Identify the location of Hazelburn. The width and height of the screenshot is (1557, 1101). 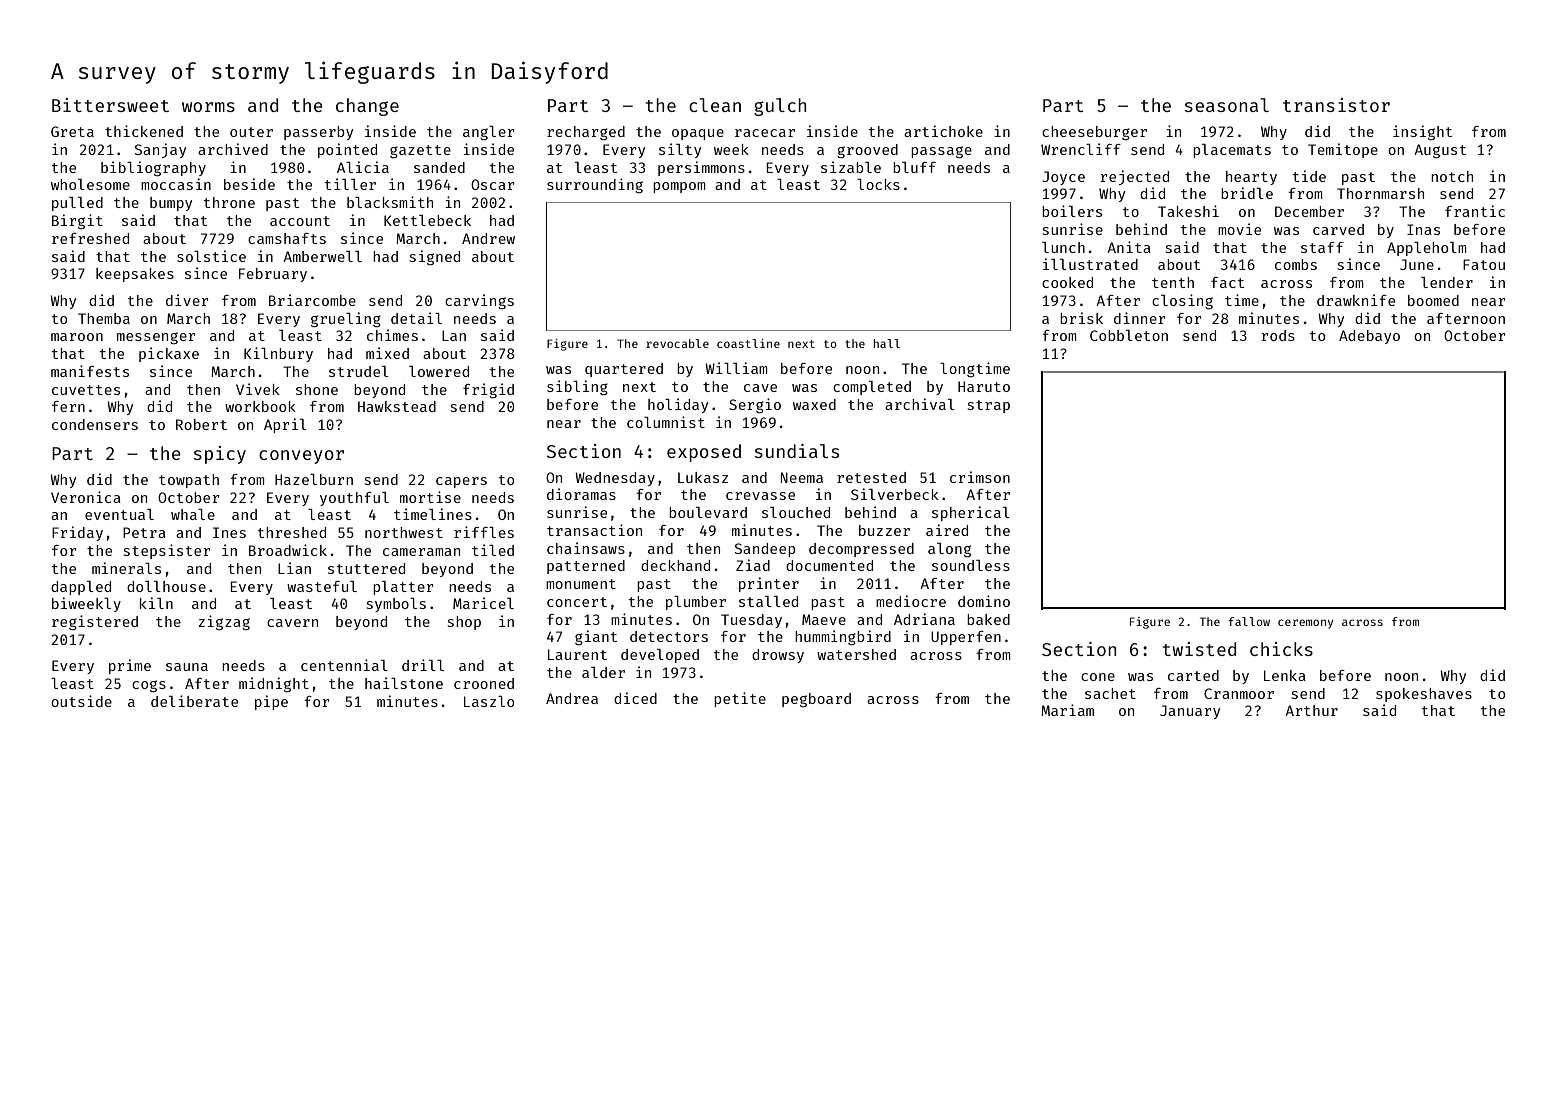
(314, 479).
